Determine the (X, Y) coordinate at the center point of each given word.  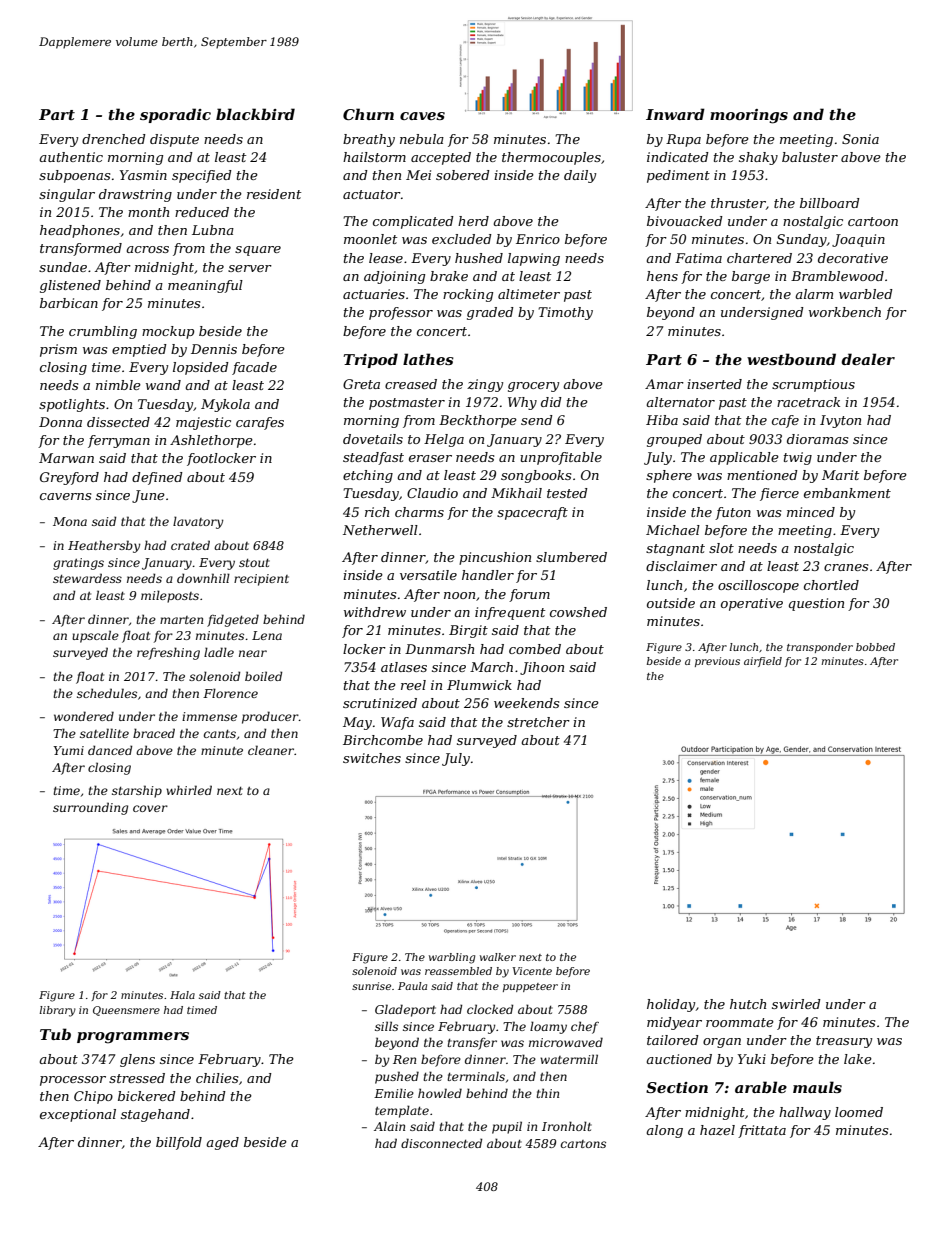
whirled (189, 790)
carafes (260, 423)
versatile (428, 575)
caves (422, 116)
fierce (779, 494)
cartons (583, 1144)
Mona (70, 521)
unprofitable (561, 458)
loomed (859, 1112)
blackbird (255, 114)
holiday (671, 1005)
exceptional (78, 1115)
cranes (846, 567)
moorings (749, 116)
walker (498, 957)
